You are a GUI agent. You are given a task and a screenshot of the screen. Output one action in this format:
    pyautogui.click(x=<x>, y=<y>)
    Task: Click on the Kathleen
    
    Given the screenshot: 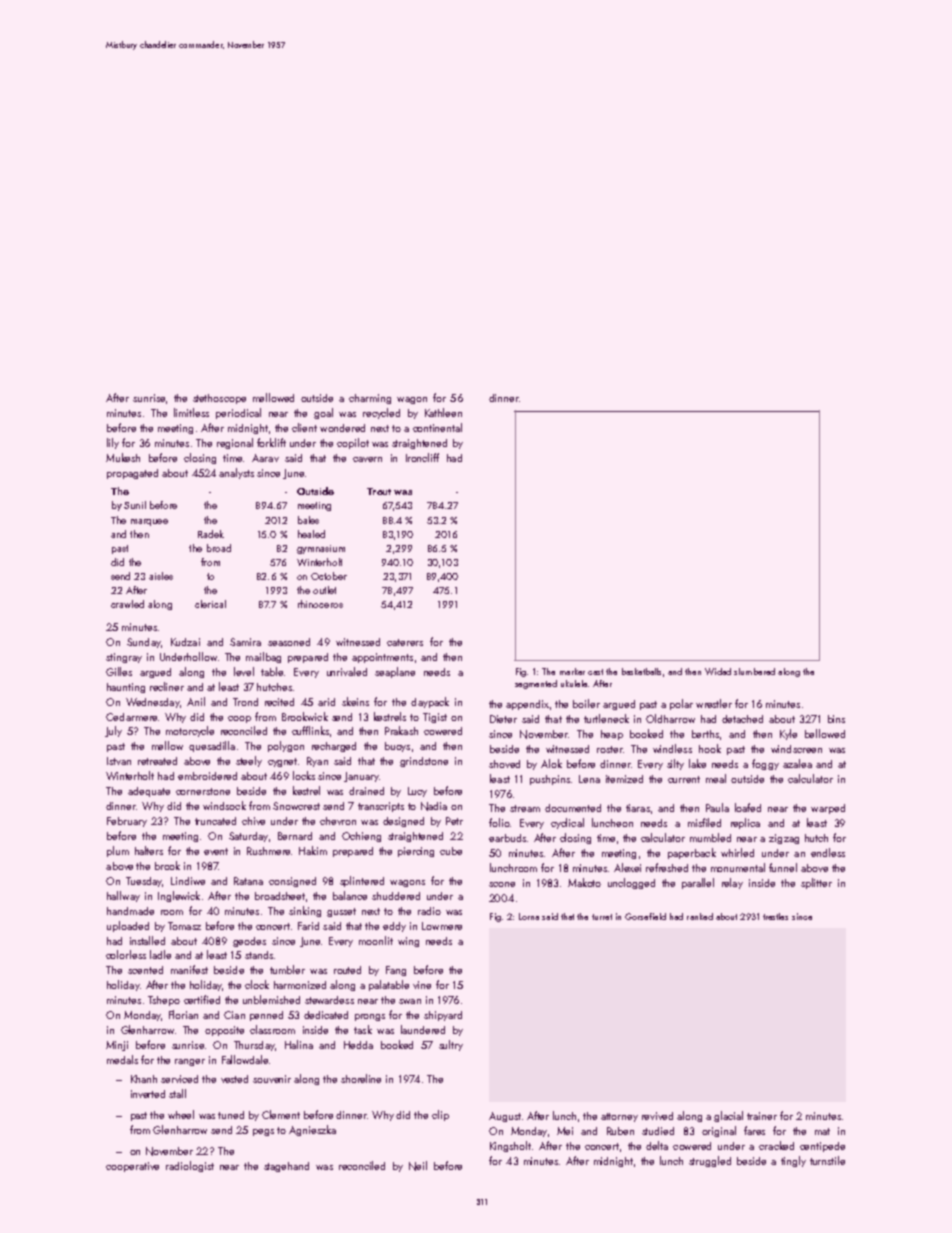 What is the action you would take?
    pyautogui.click(x=443, y=412)
